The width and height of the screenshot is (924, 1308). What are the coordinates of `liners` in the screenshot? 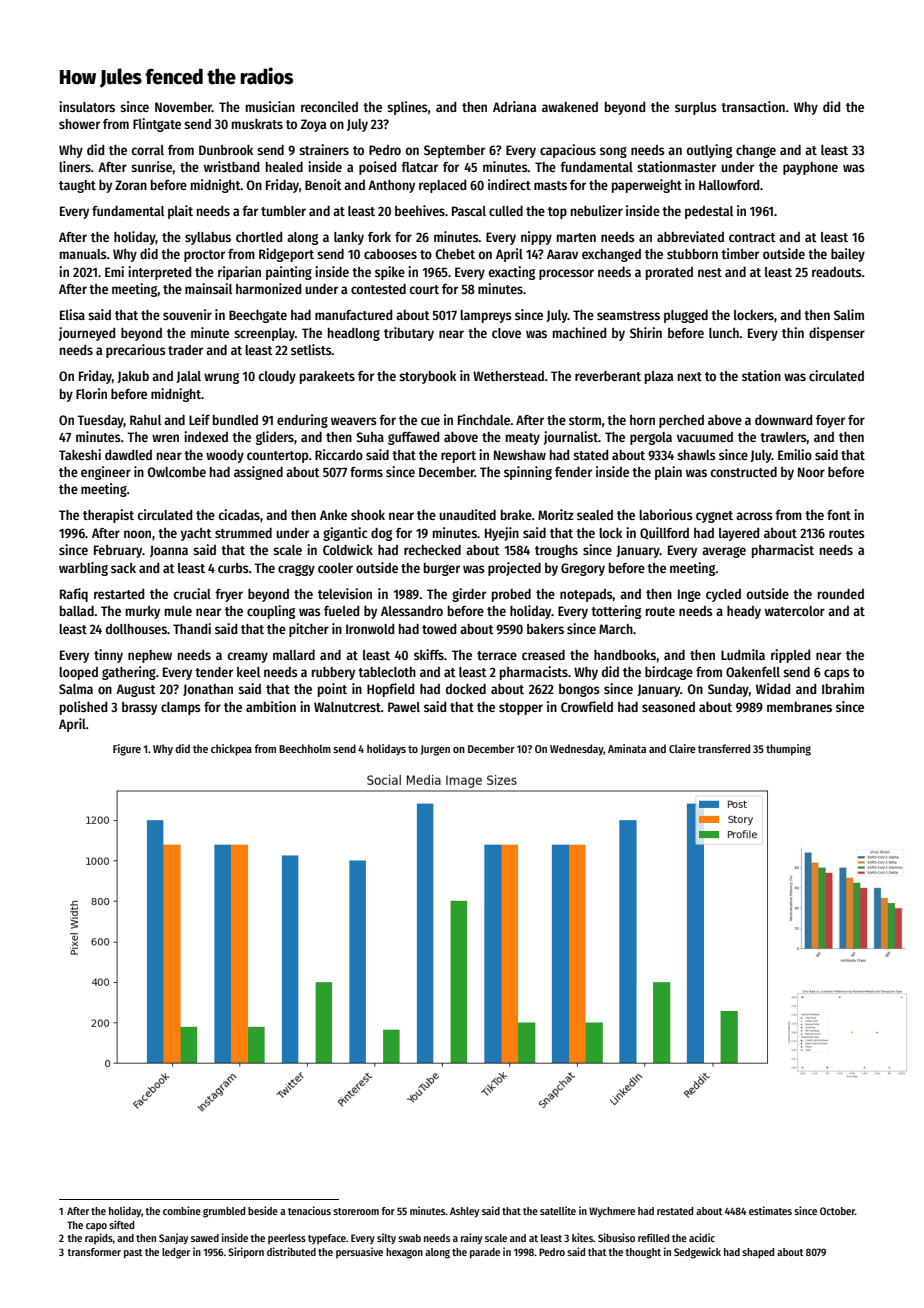 It's located at (75, 166).
